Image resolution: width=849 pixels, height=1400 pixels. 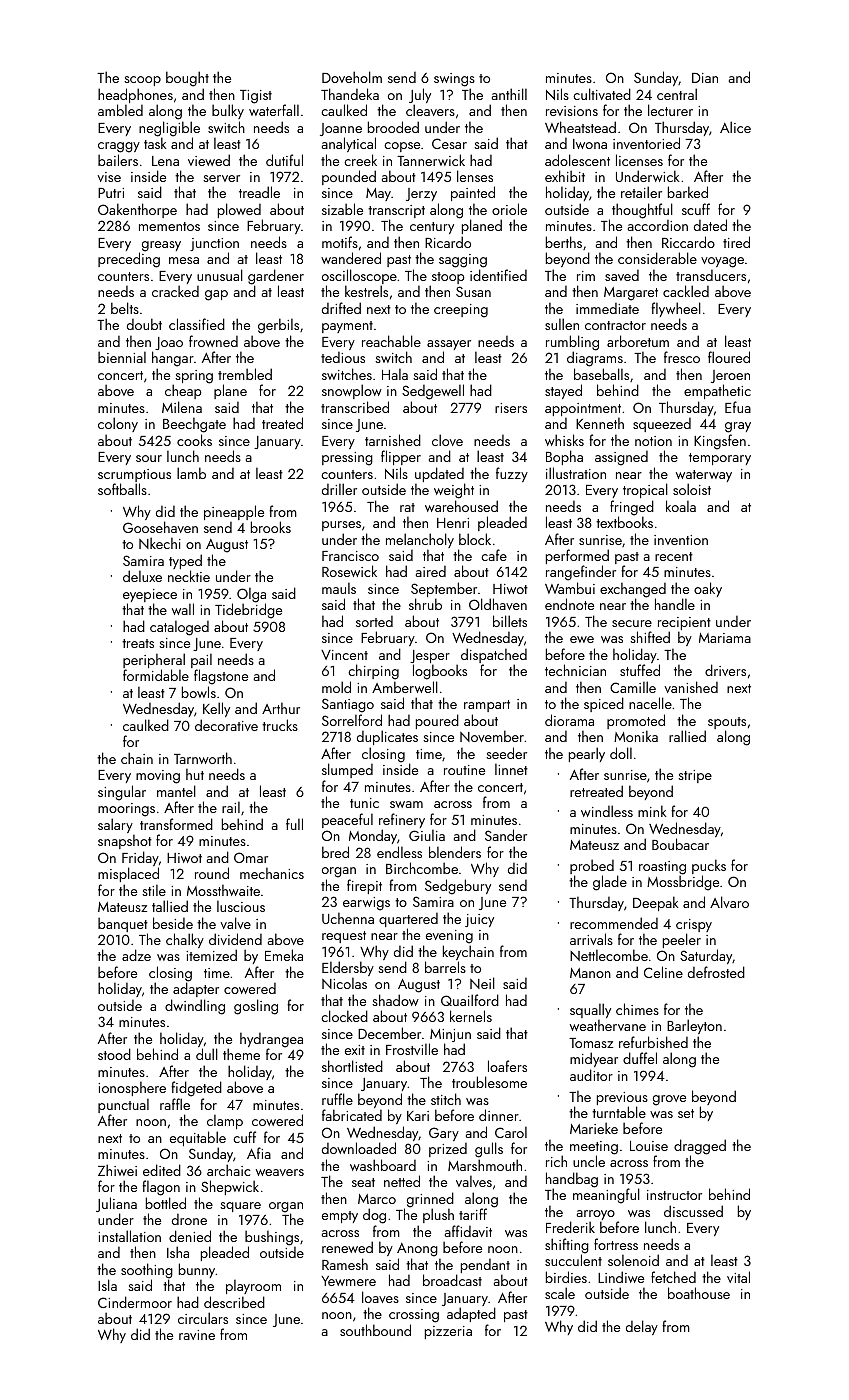 I want to click on swings, so click(x=454, y=80).
